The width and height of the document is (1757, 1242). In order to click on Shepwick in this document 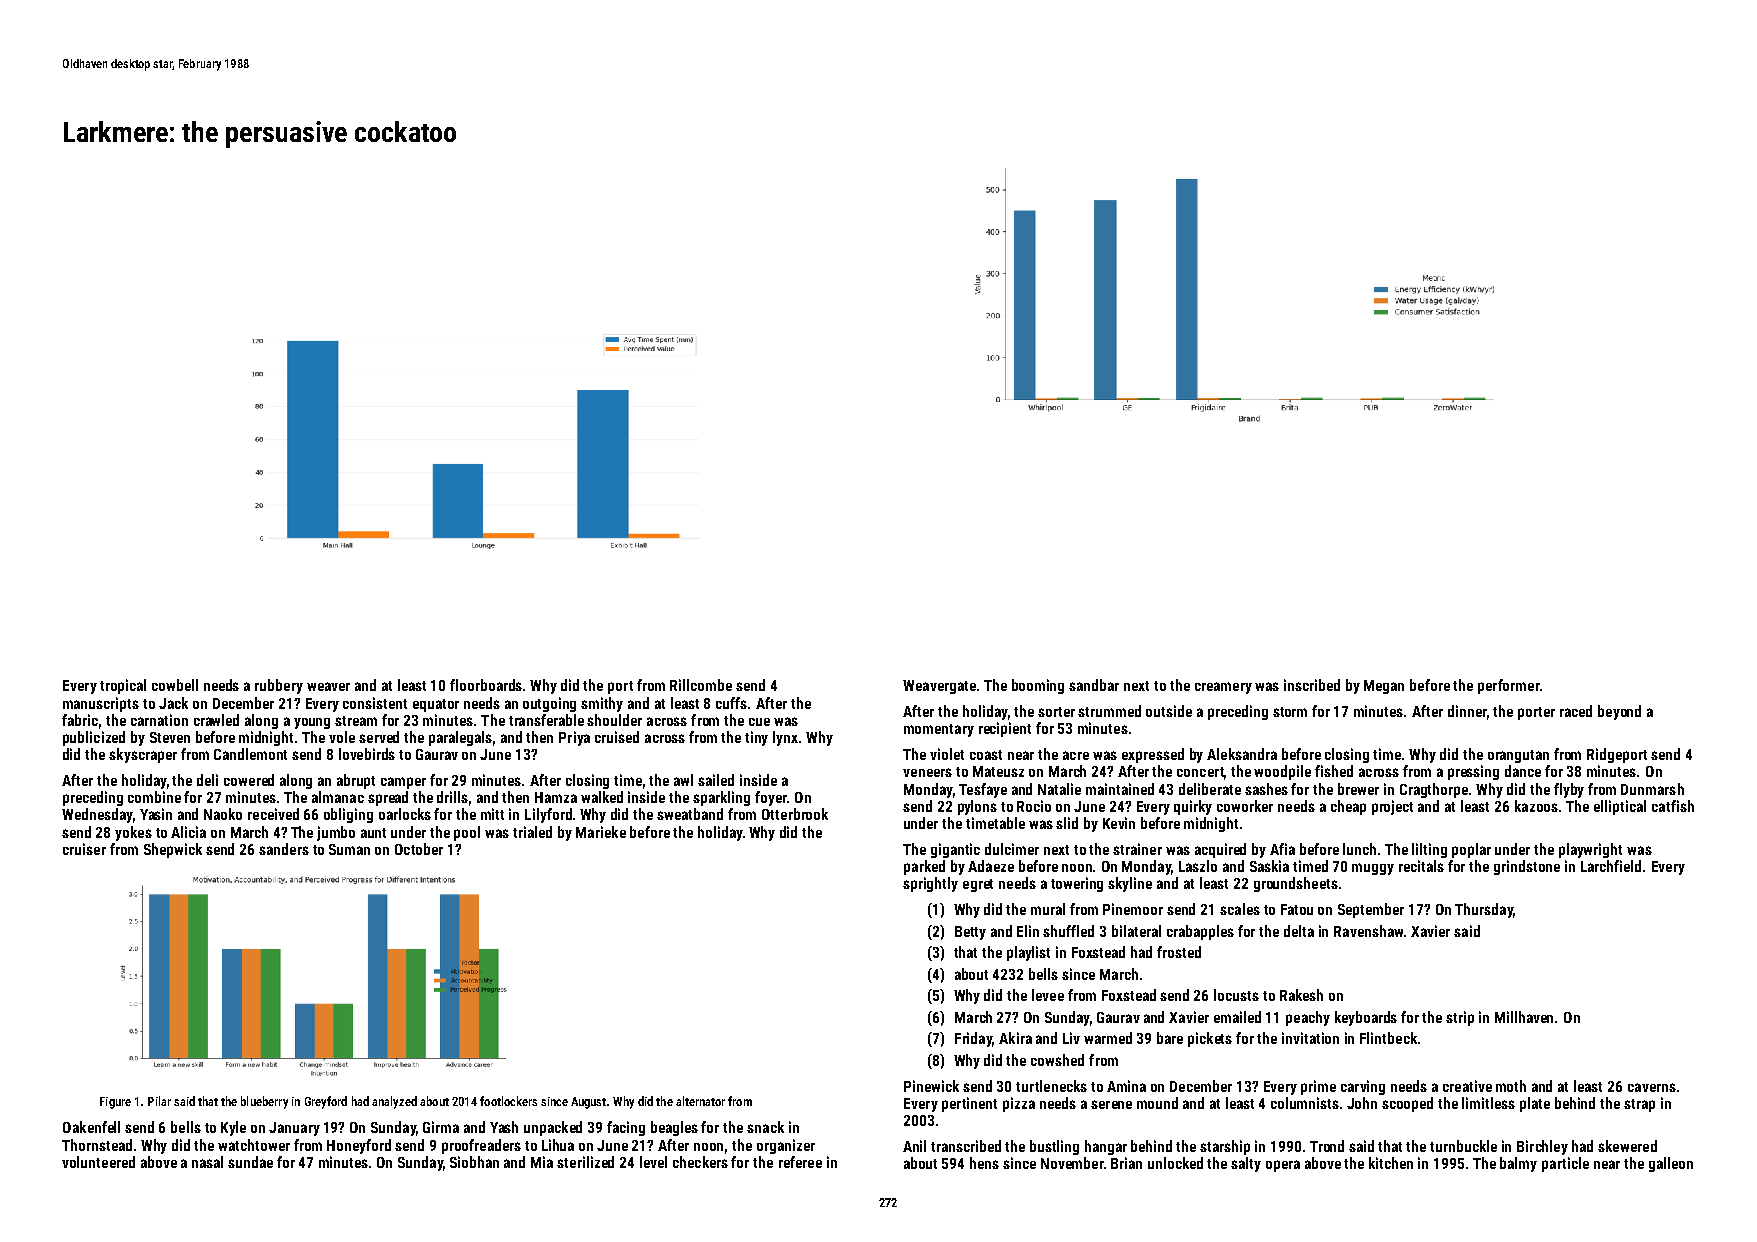, I will do `click(173, 850)`.
